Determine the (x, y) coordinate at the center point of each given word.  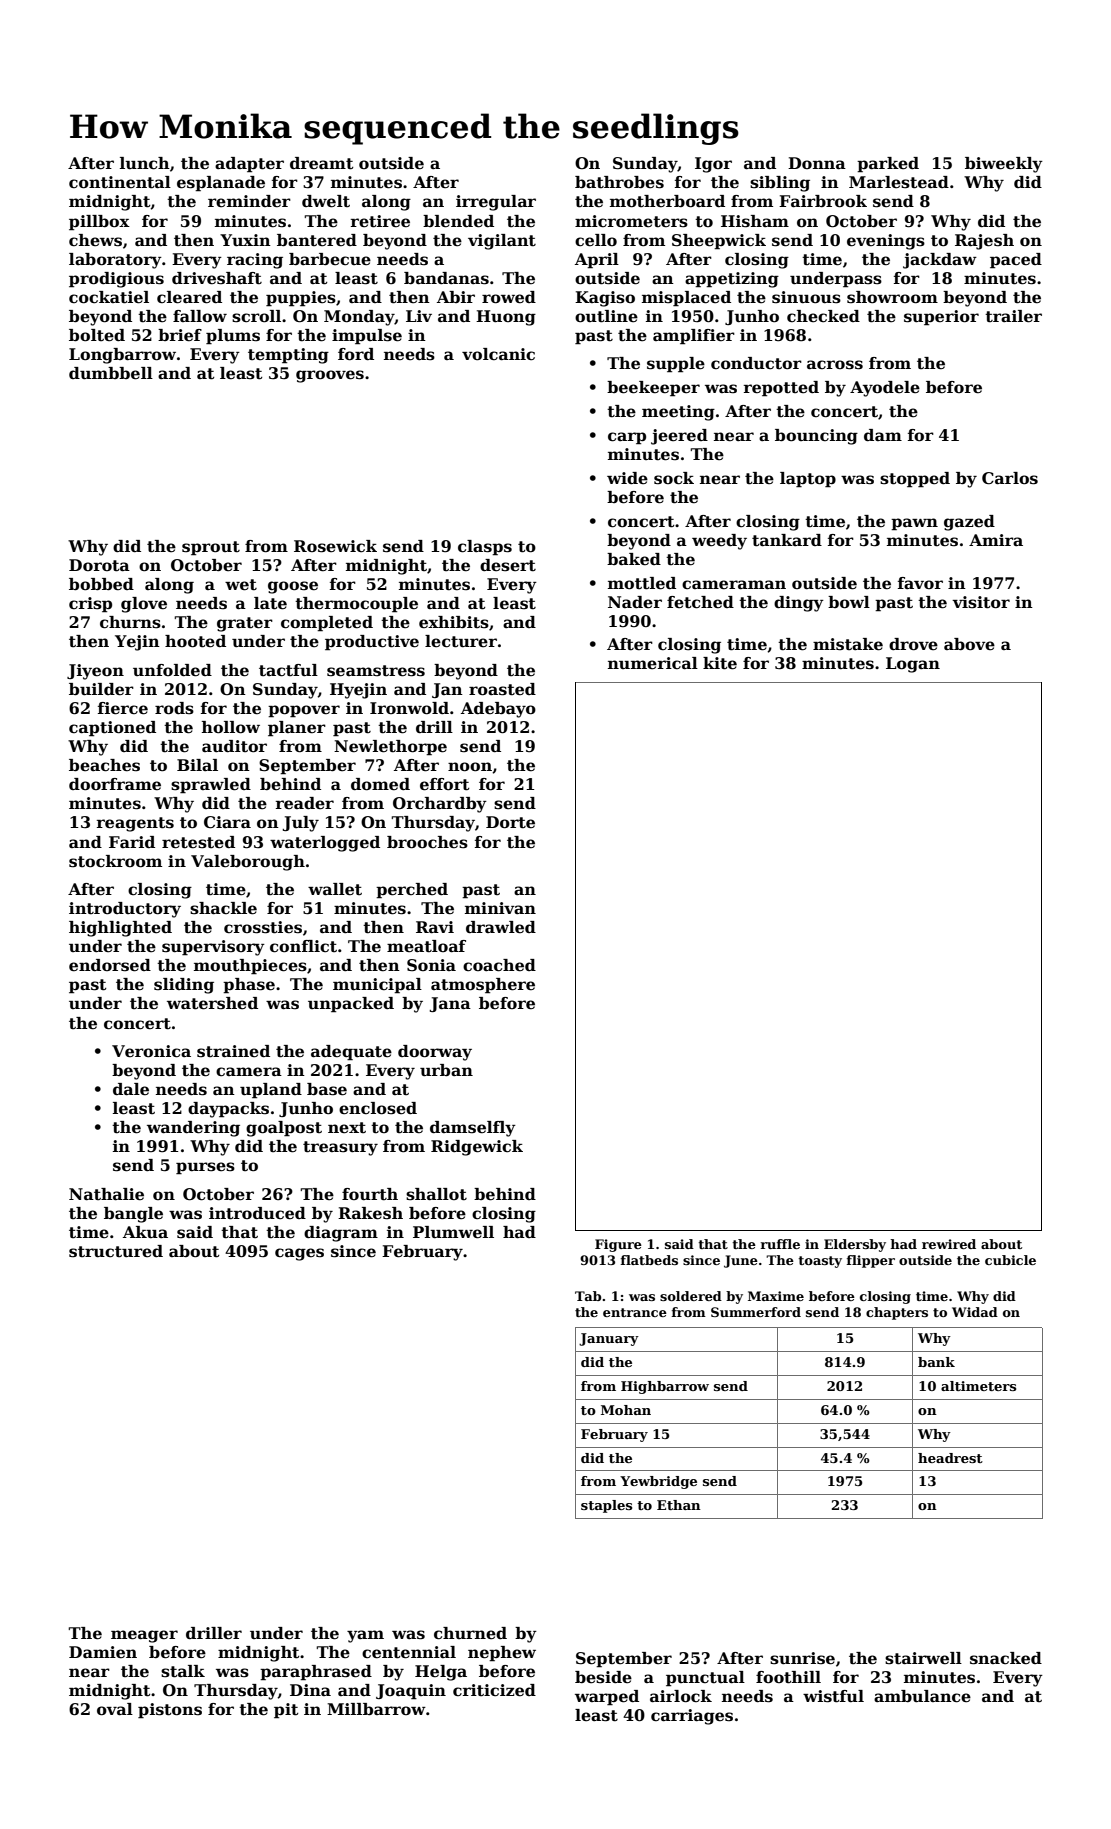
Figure (618, 1245)
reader (305, 803)
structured (116, 1251)
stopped (915, 480)
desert (508, 565)
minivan (500, 908)
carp (627, 438)
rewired (949, 1244)
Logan (913, 665)
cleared (189, 297)
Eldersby (855, 1245)
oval (115, 1709)
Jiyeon (95, 672)
